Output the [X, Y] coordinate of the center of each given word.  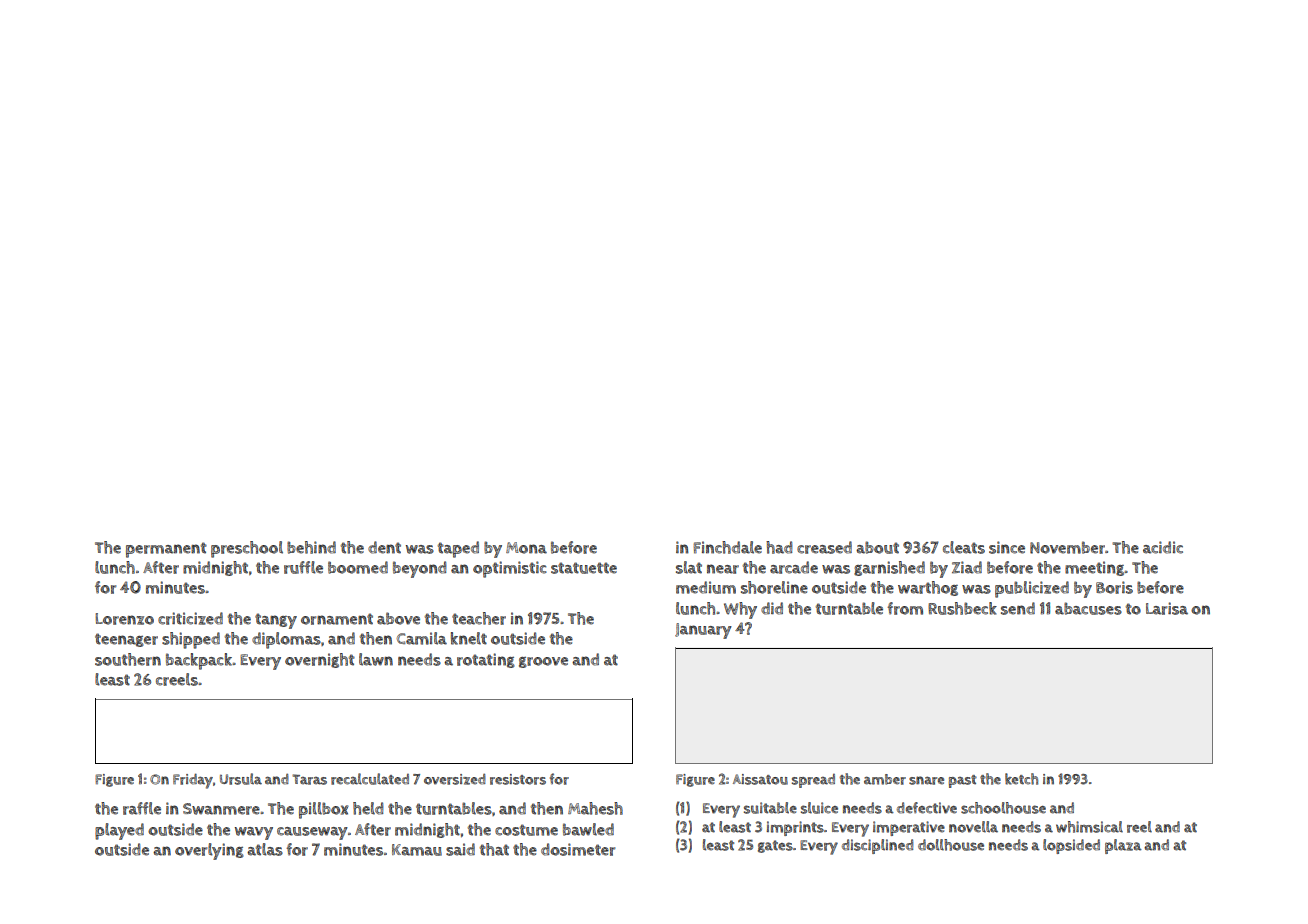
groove [543, 662]
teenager [126, 640]
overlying [209, 851]
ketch [1021, 779]
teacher [479, 618]
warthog [928, 588]
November [1067, 547]
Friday [193, 781]
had [779, 547]
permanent [166, 550]
